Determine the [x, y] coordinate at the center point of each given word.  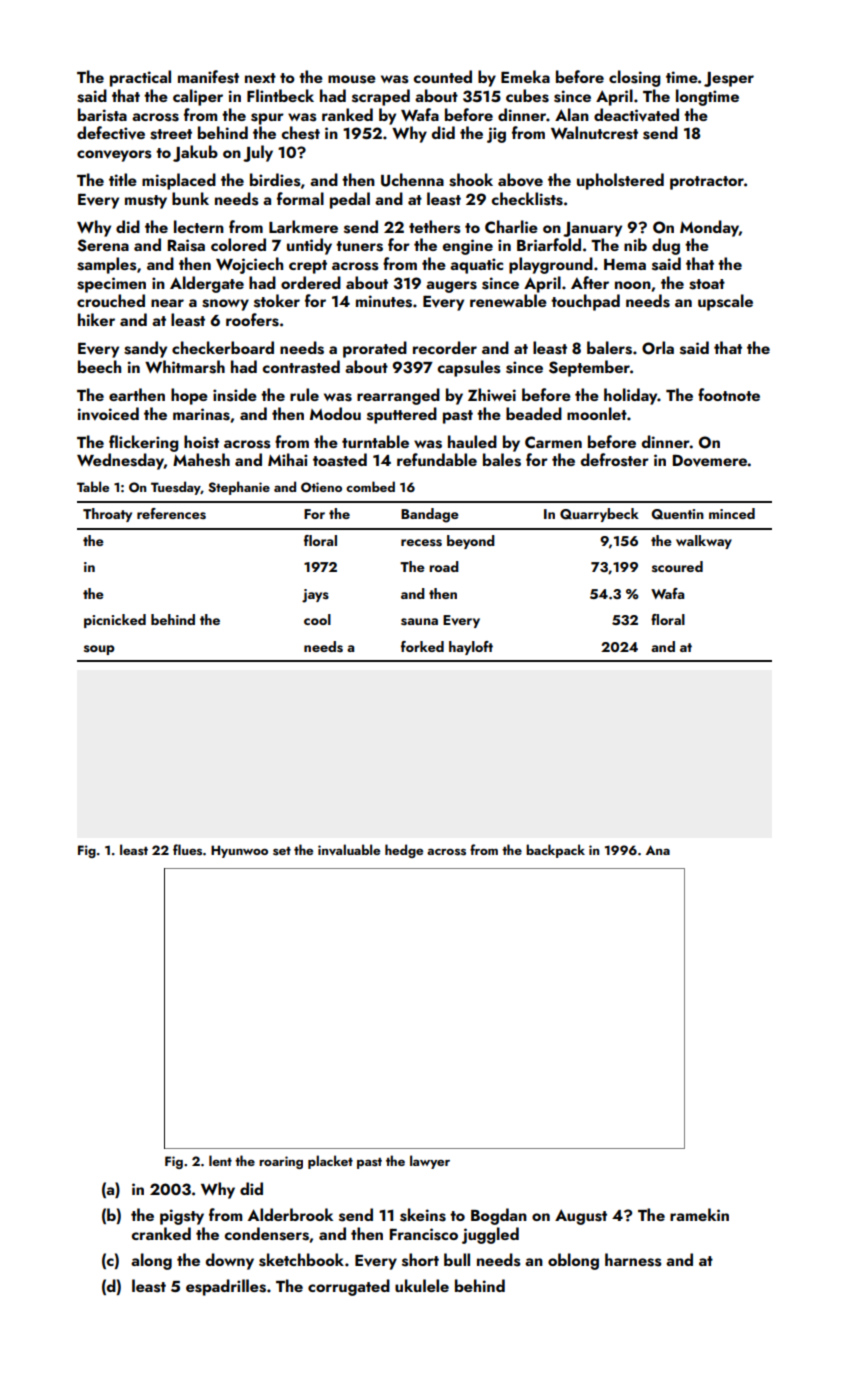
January [592, 229]
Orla [658, 348]
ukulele [422, 1285]
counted [442, 76]
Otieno [321, 487]
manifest [208, 77]
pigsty [182, 1217]
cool [317, 619]
